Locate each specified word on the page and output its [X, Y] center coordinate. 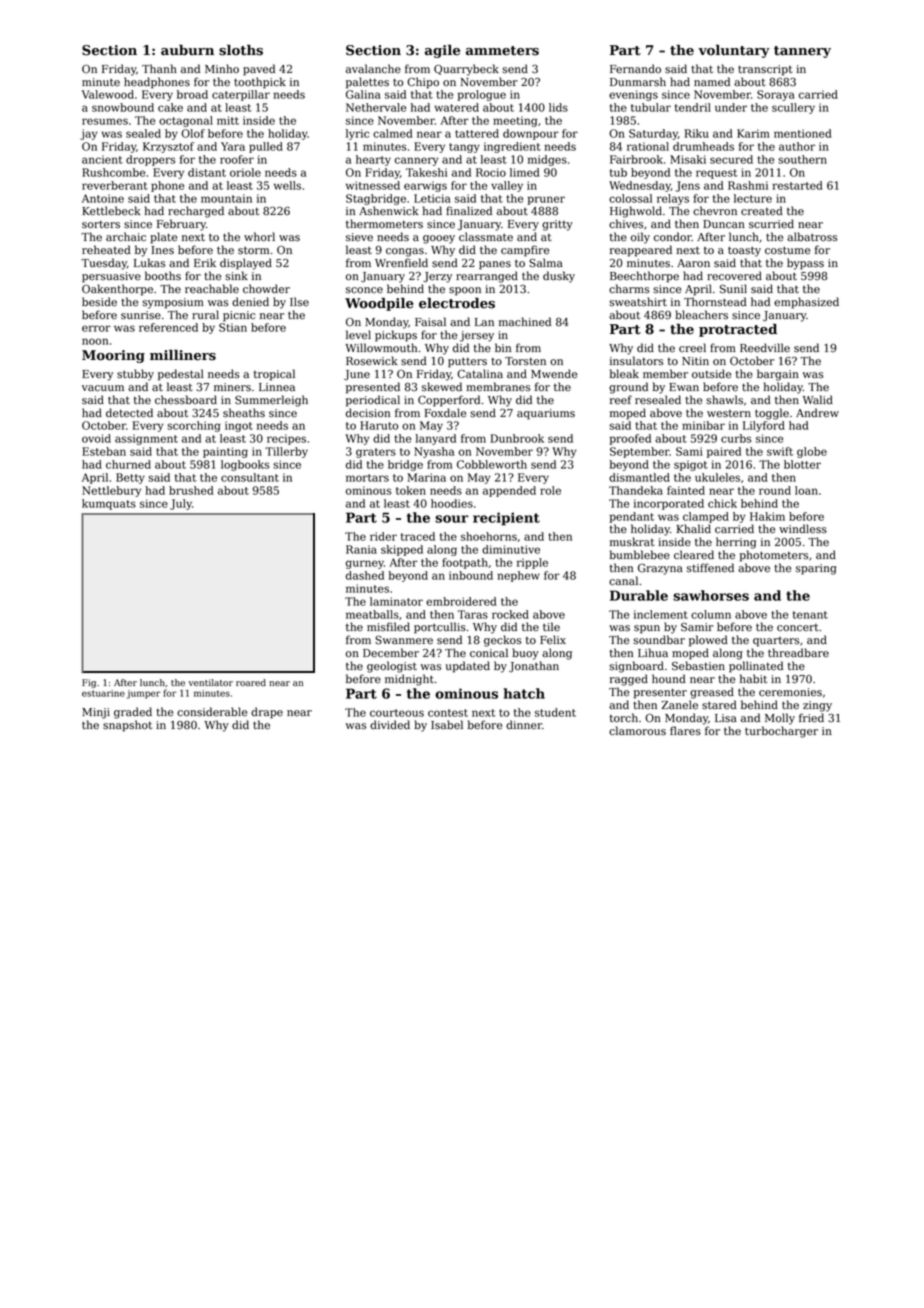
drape [267, 713]
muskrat [632, 542]
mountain [226, 198]
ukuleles [717, 477]
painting [225, 452]
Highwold [636, 212]
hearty [373, 160]
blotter [802, 464]
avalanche [373, 69]
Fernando [635, 69]
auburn [187, 50]
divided [390, 725]
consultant [250, 477]
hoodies [452, 503]
